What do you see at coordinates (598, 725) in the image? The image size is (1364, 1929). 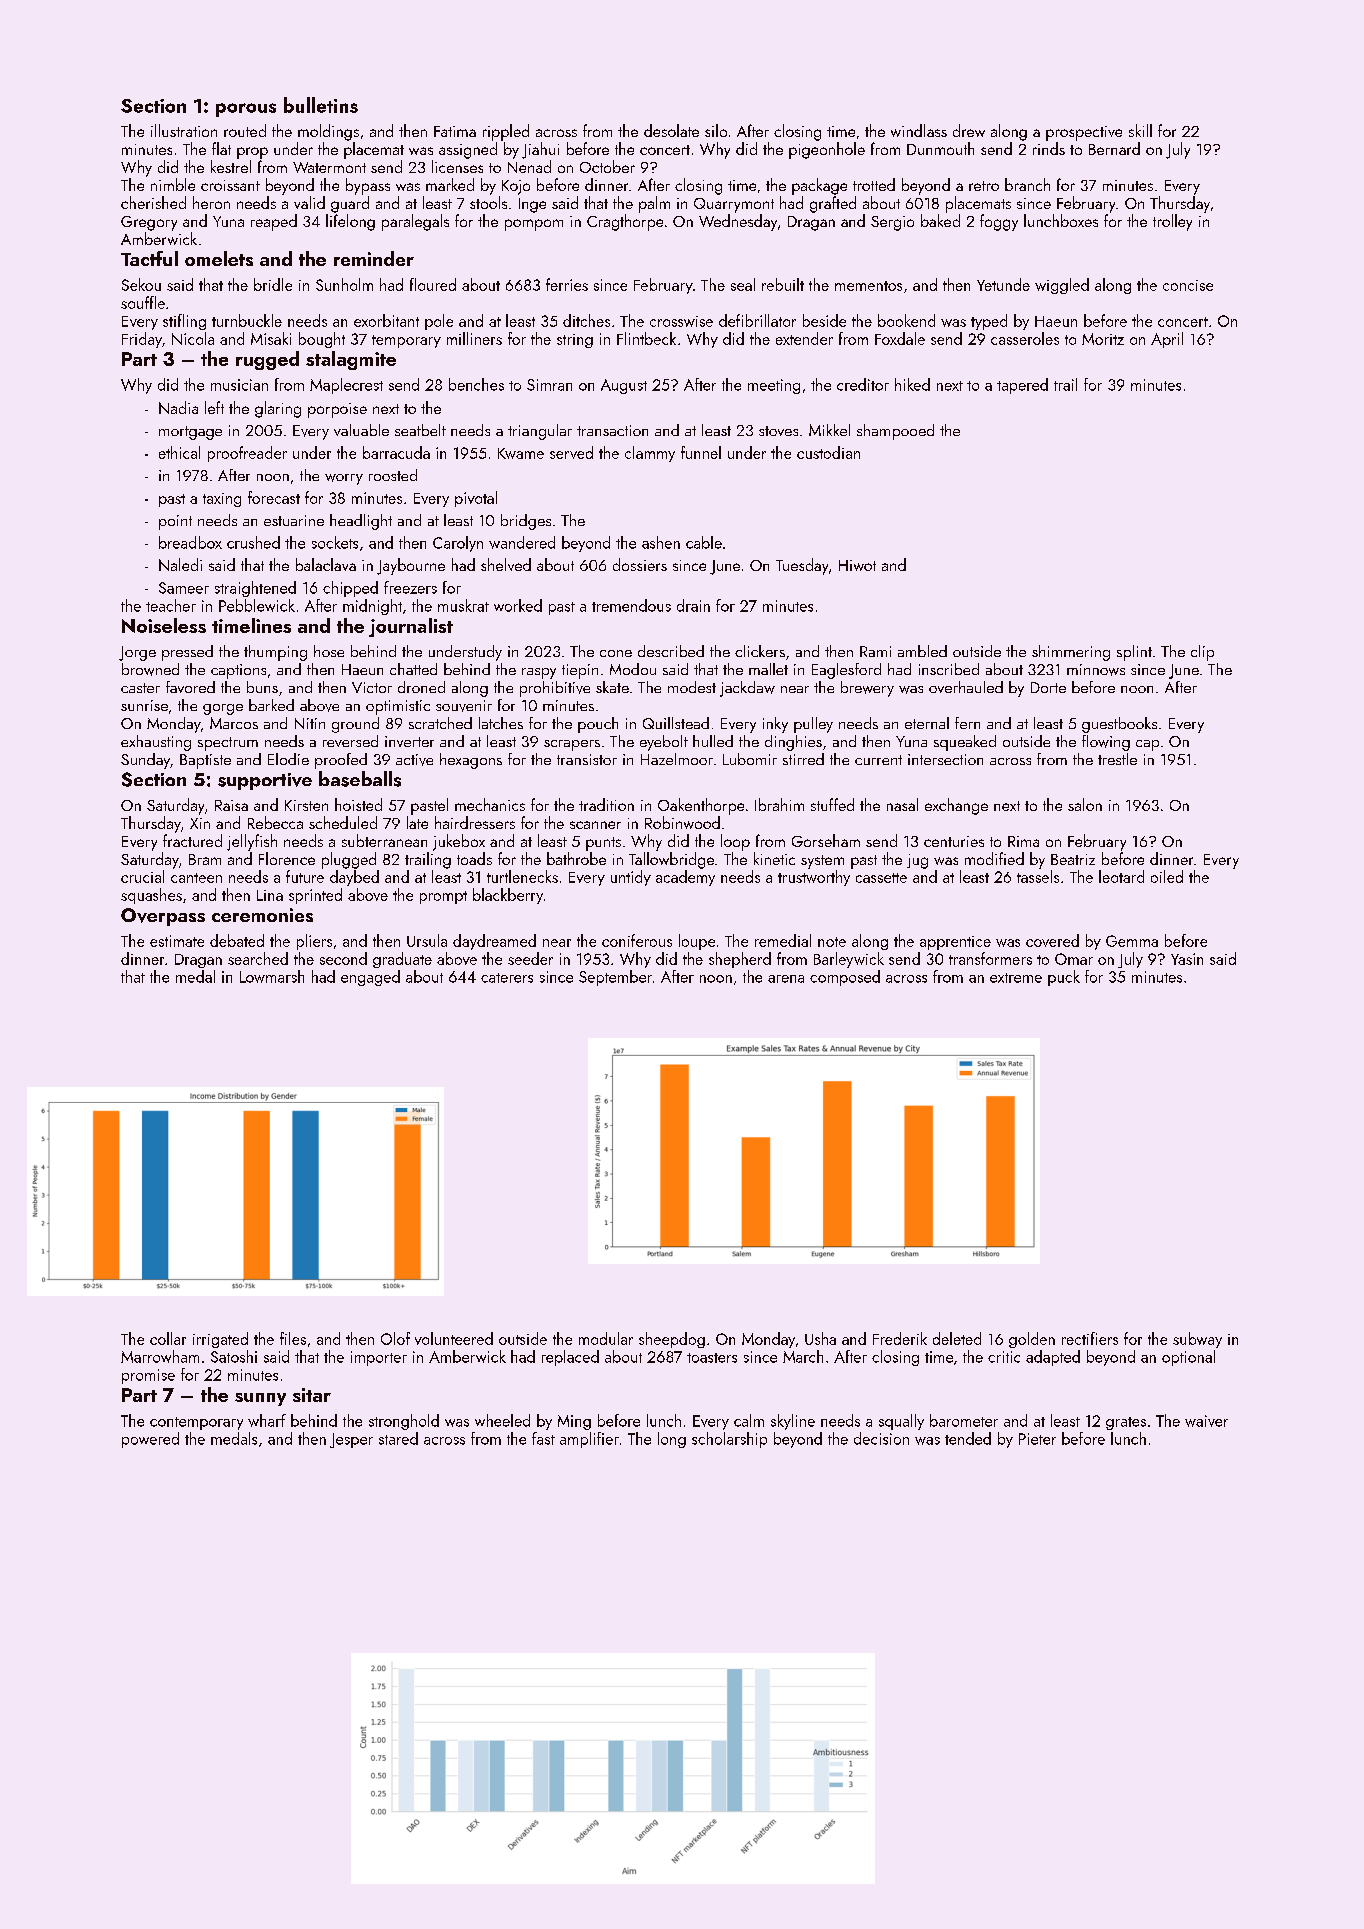 I see `pouch` at bounding box center [598, 725].
